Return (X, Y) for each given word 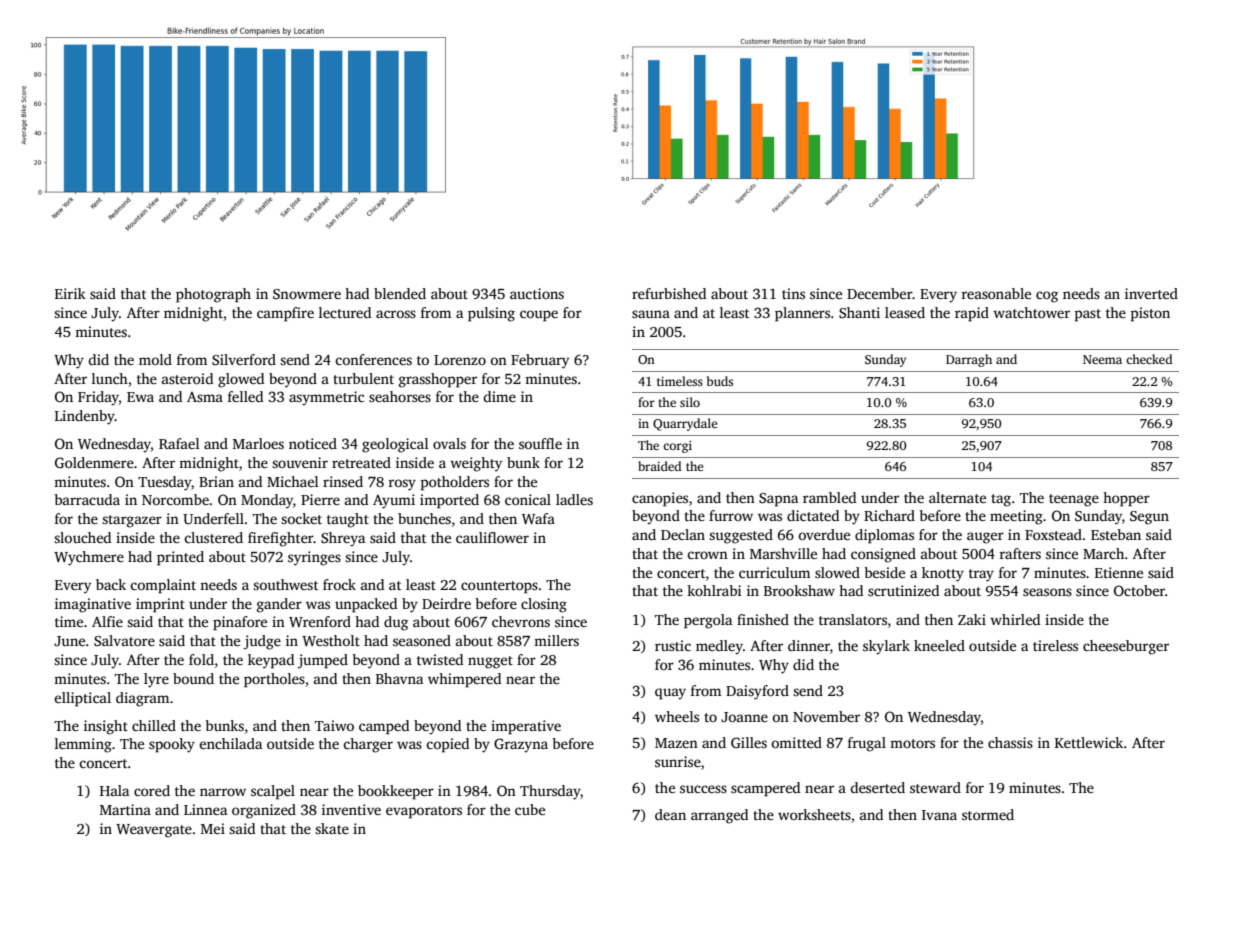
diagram (142, 699)
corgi (677, 447)
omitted (796, 742)
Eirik (70, 293)
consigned (883, 555)
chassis (1010, 742)
